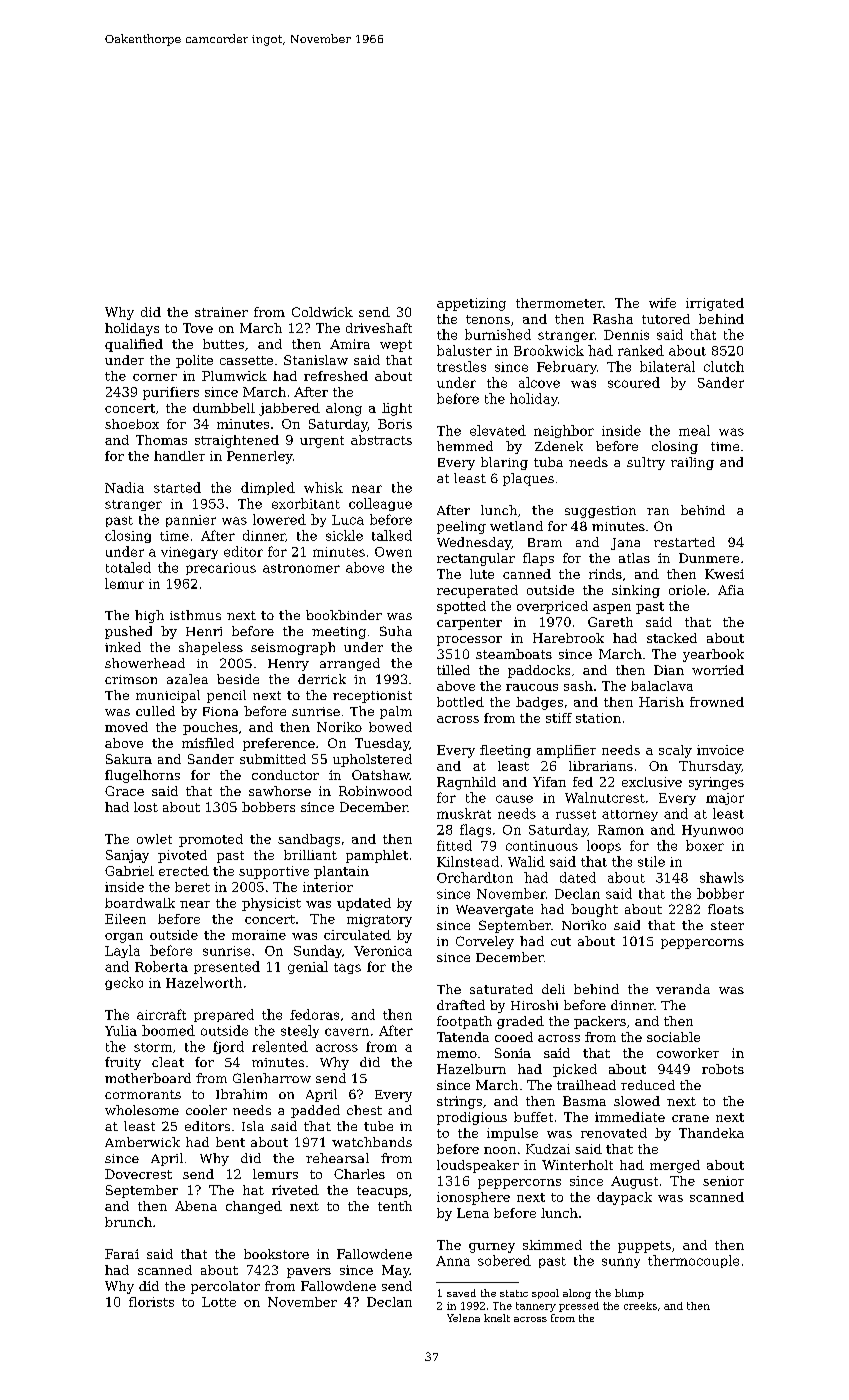  Describe the element at coordinates (145, 663) in the document. I see `showerhead` at that location.
